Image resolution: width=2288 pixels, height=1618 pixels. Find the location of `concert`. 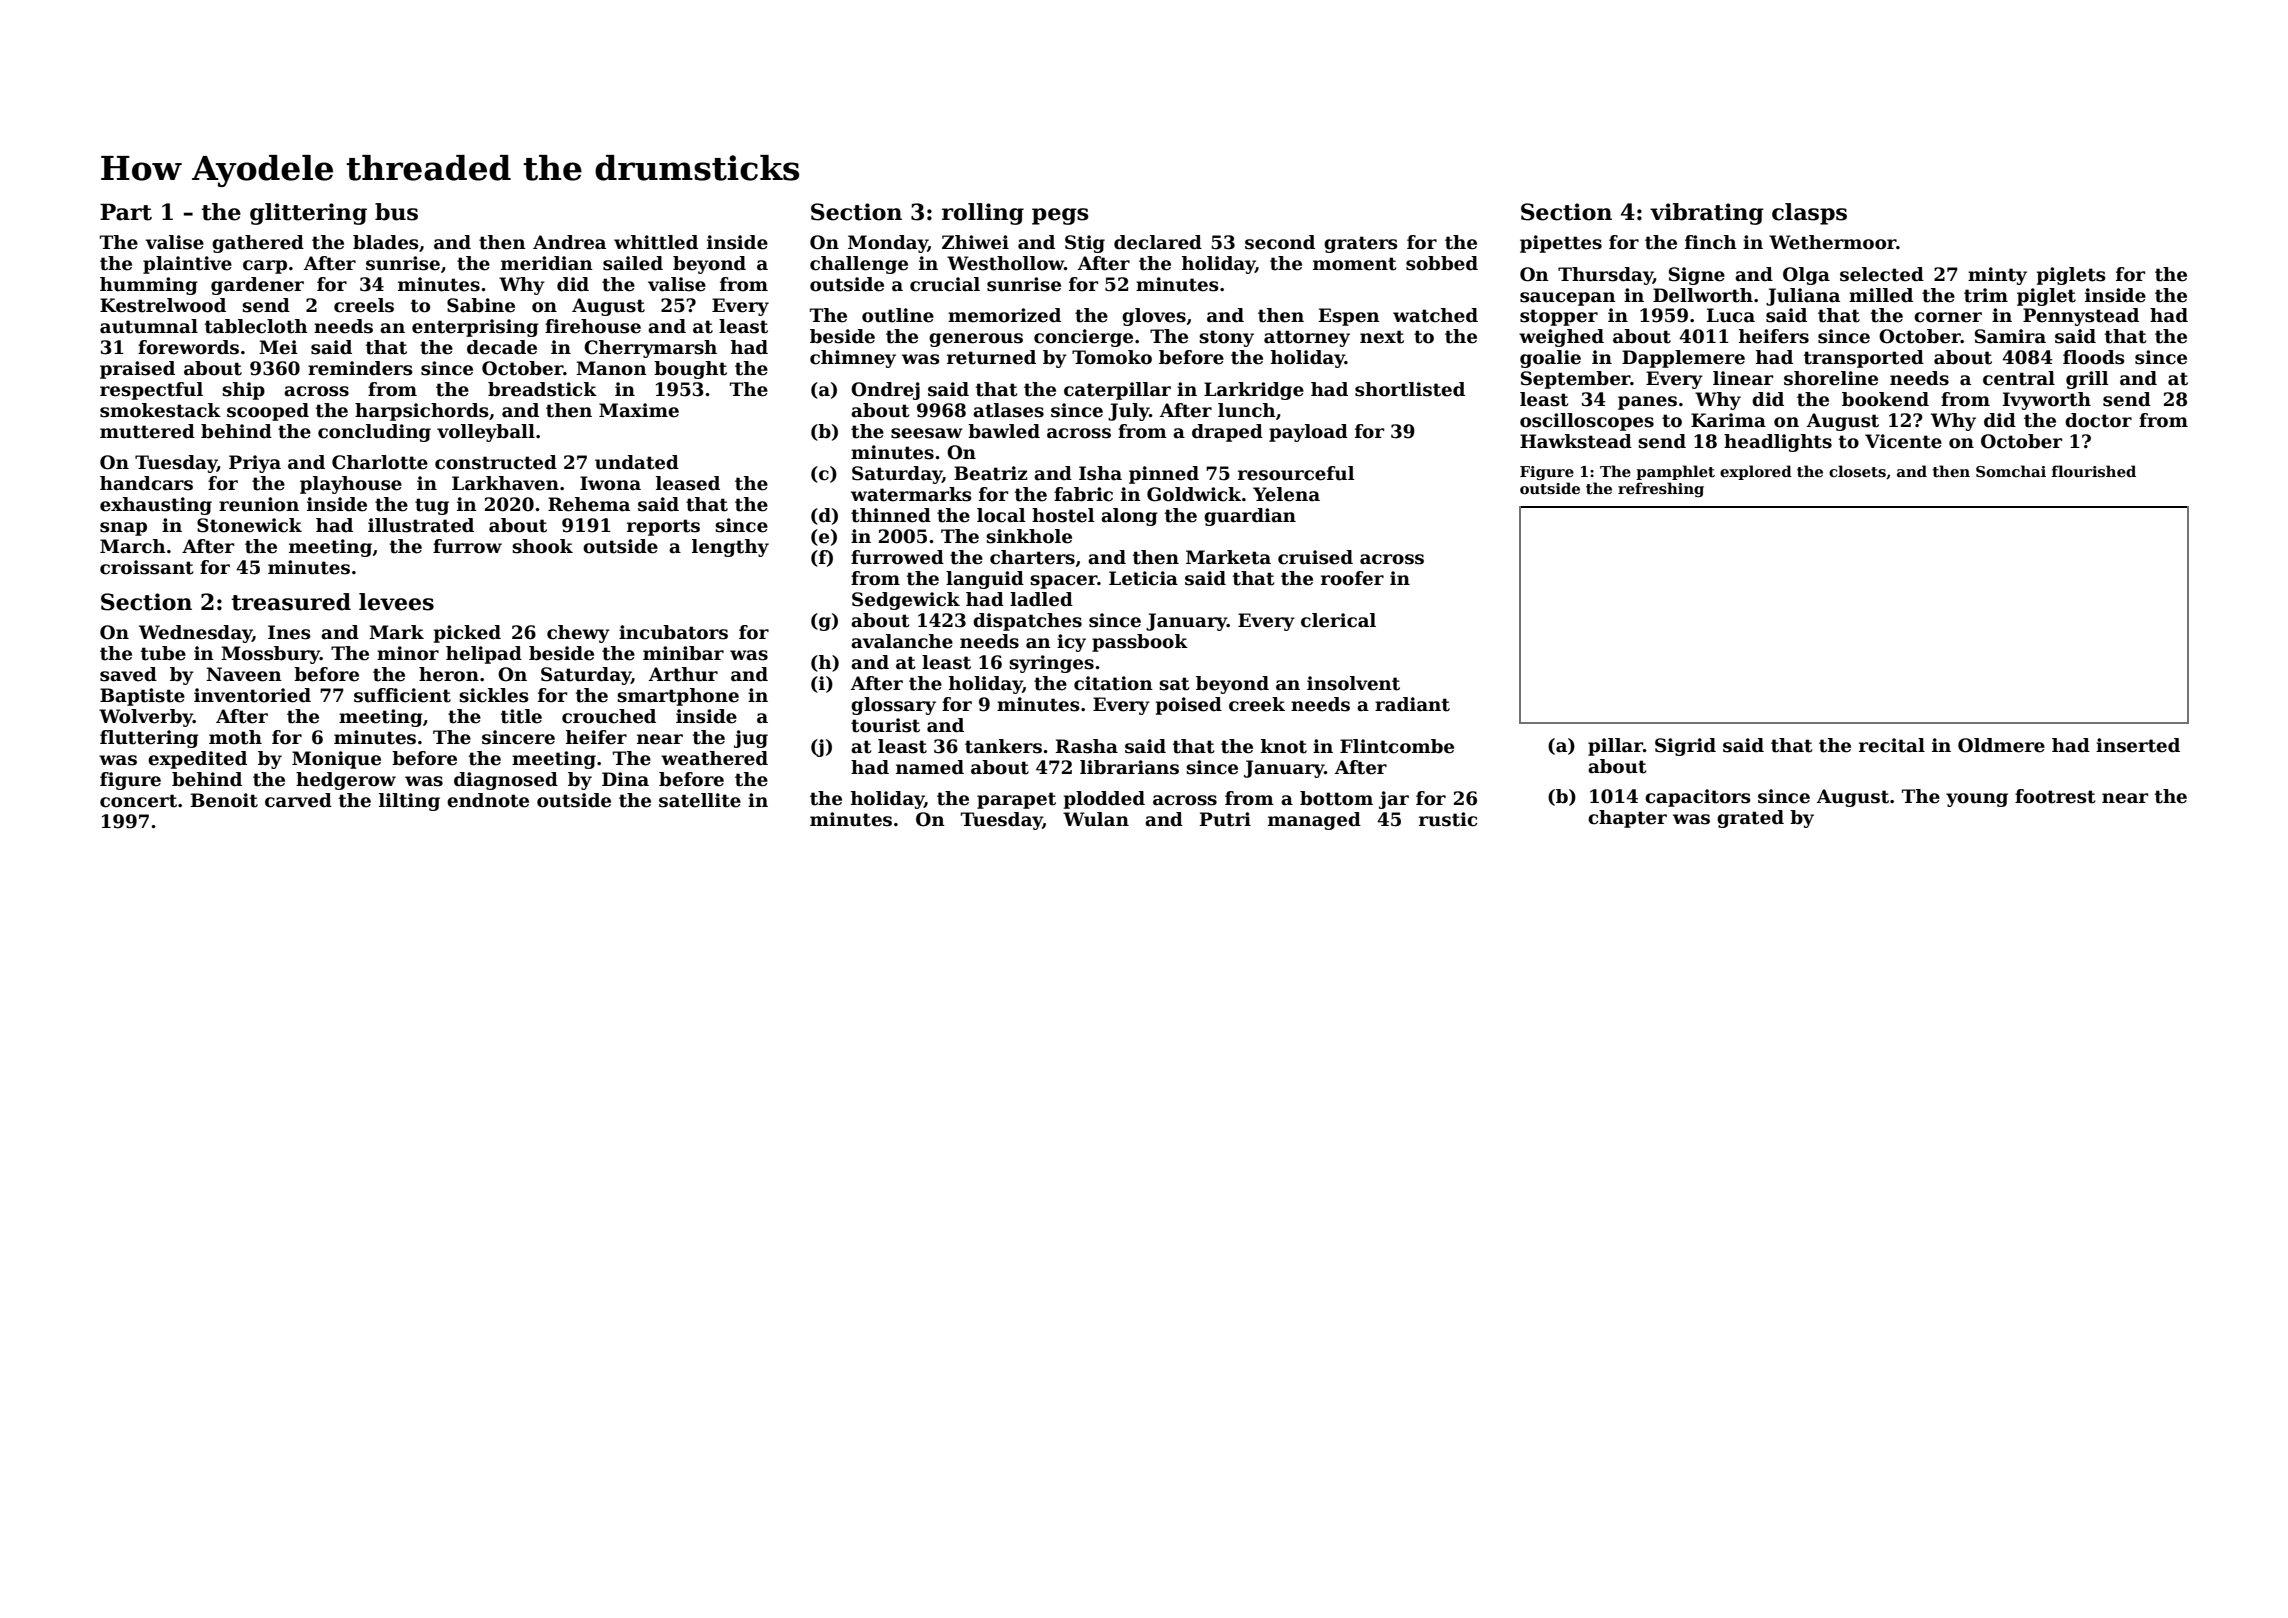

concert is located at coordinates (138, 801).
